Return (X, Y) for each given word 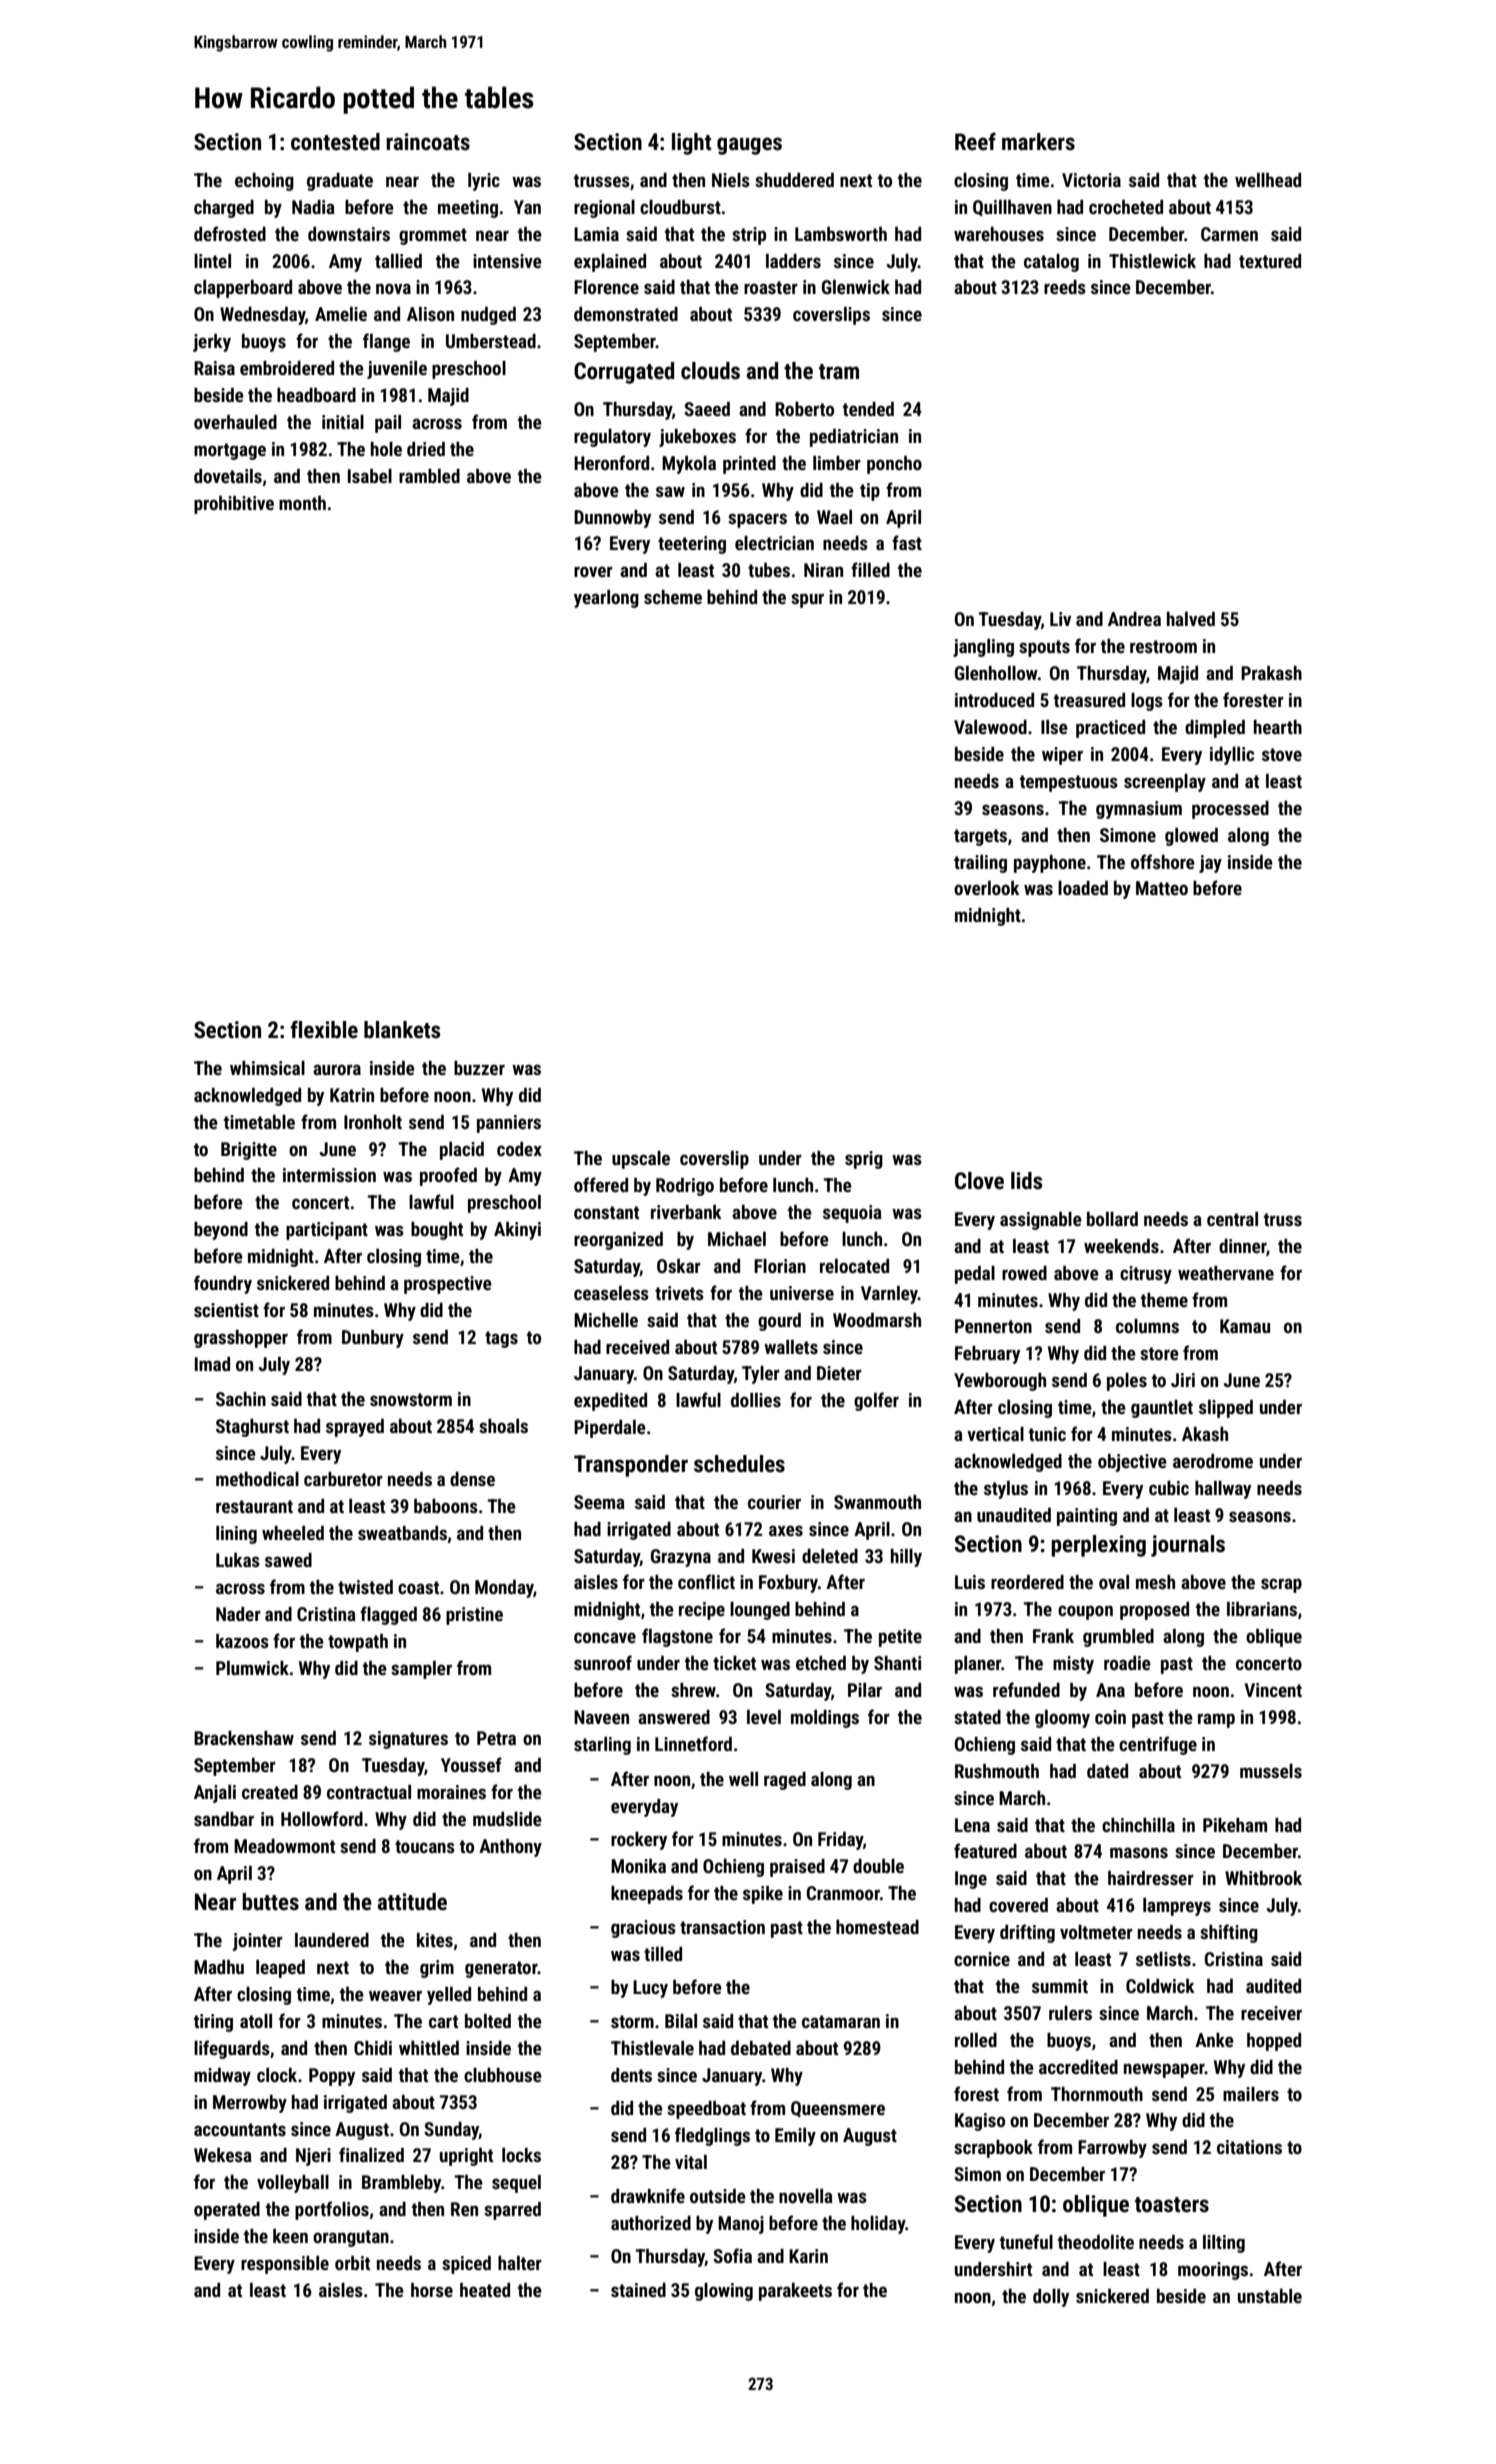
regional (604, 209)
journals (1188, 1546)
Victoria (1091, 180)
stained (638, 2290)
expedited (610, 1402)
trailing (980, 864)
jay (1210, 864)
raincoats (428, 142)
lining (236, 1535)
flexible (324, 1029)
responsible (285, 2265)
